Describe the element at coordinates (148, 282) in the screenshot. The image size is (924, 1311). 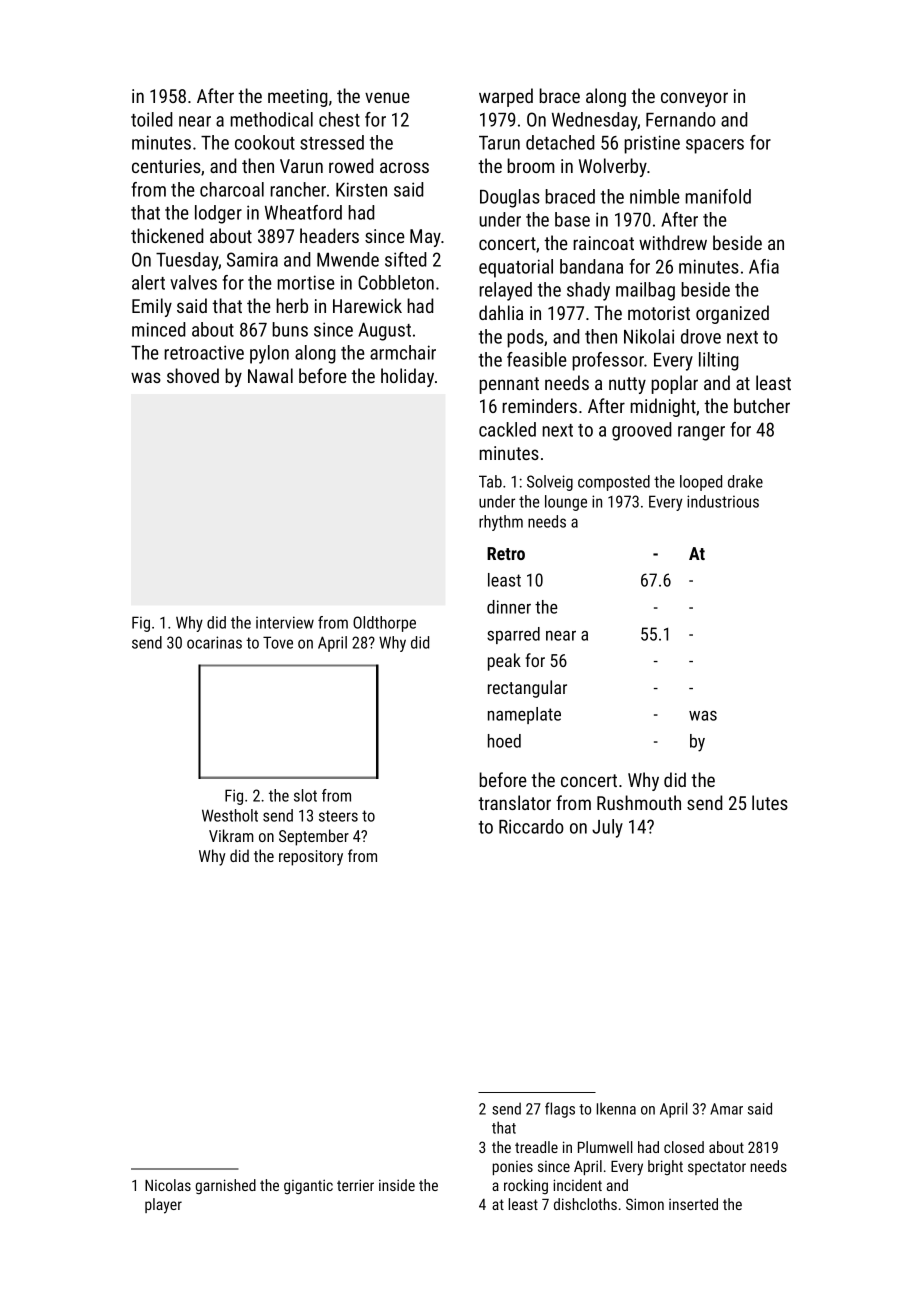
I see `alert` at that location.
